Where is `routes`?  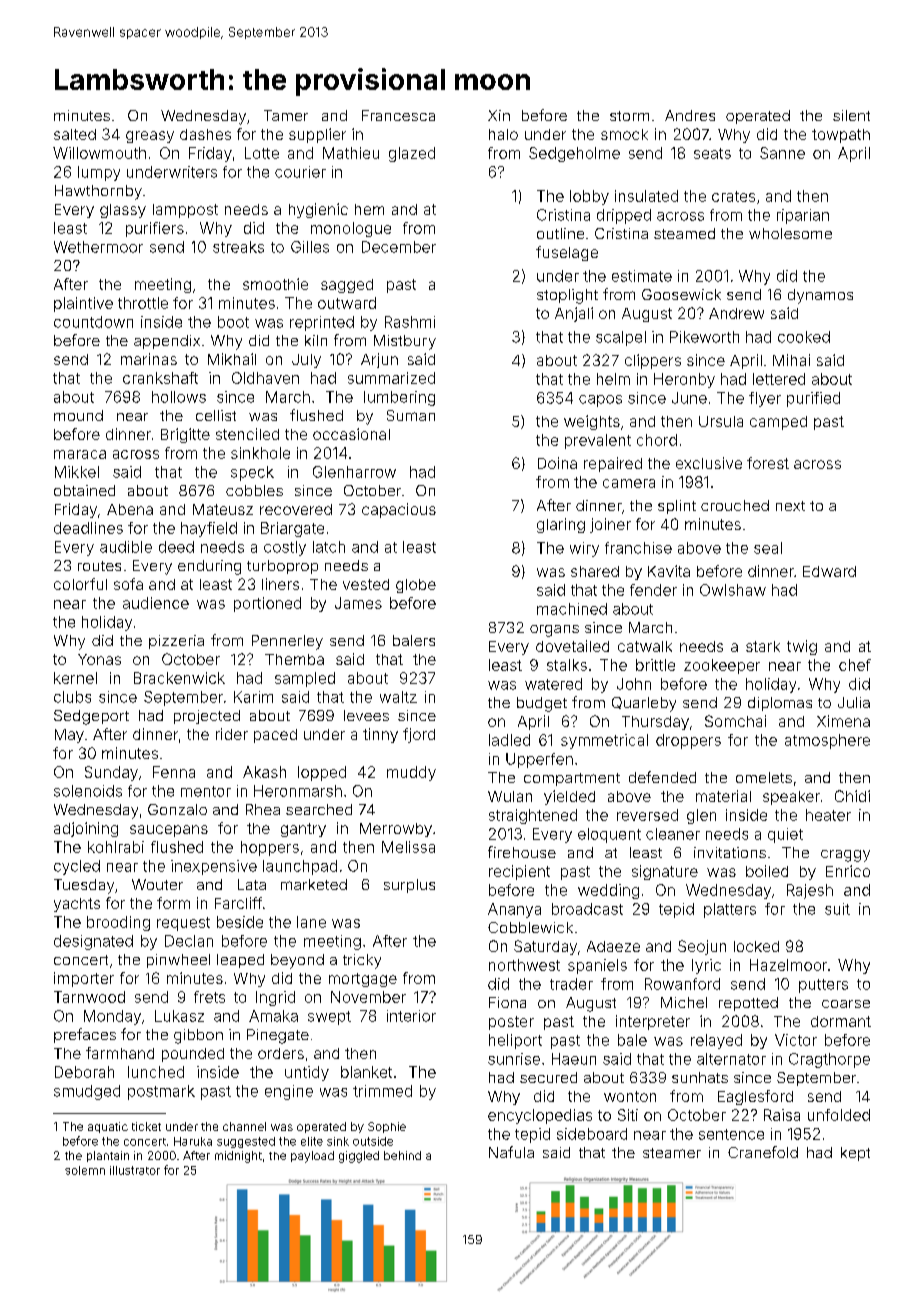 routes is located at coordinates (99, 566).
